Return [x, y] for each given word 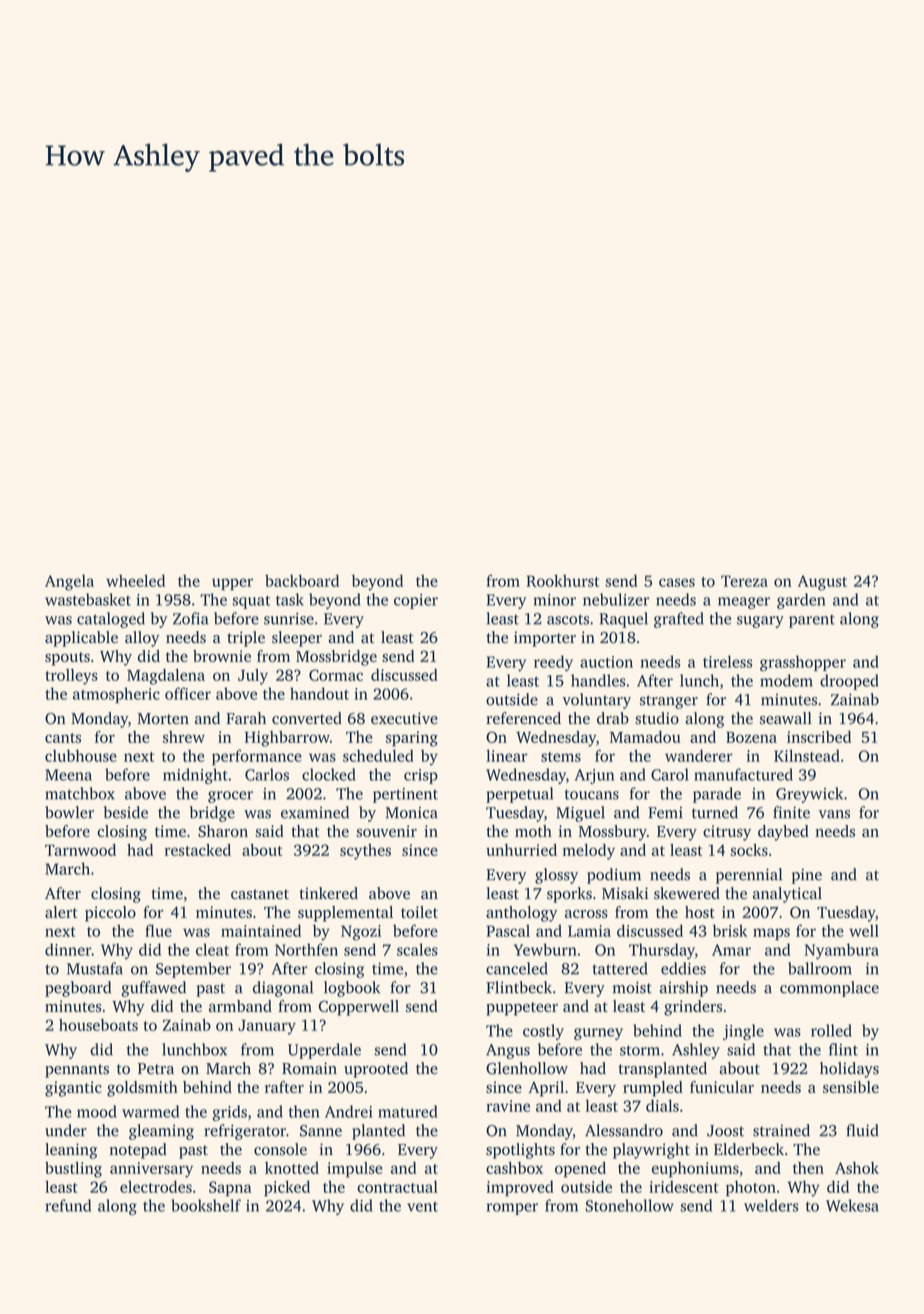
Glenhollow [527, 1068]
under [66, 1130]
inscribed [819, 737]
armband [240, 1006]
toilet [419, 912]
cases [677, 582]
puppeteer [522, 1009]
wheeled [135, 580]
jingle [743, 1032]
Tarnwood [80, 850]
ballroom [820, 968]
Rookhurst [562, 580]
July [253, 677]
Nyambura [842, 951]
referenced [523, 718]
